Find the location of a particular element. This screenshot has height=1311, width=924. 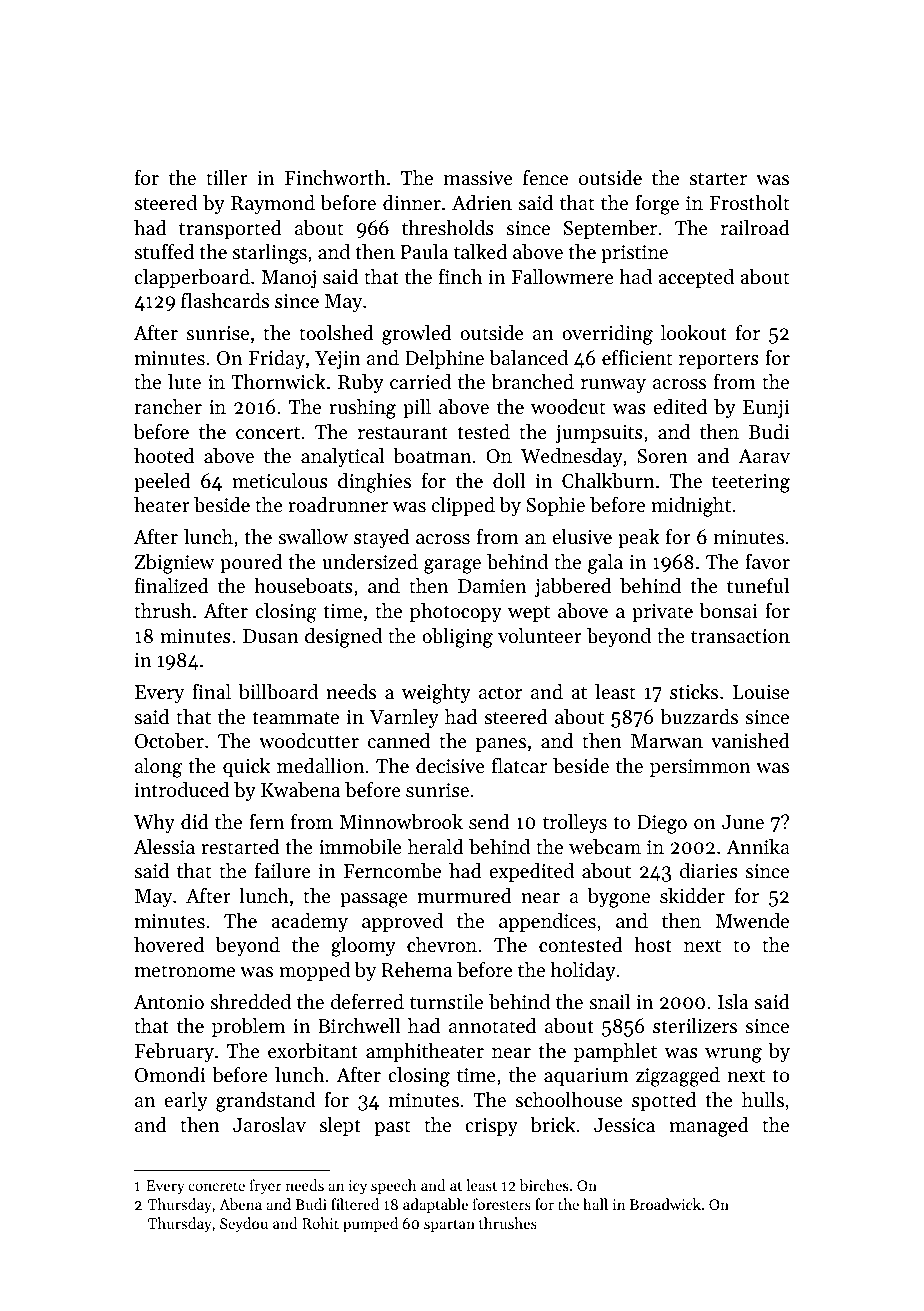

Chalkburn is located at coordinates (608, 481).
